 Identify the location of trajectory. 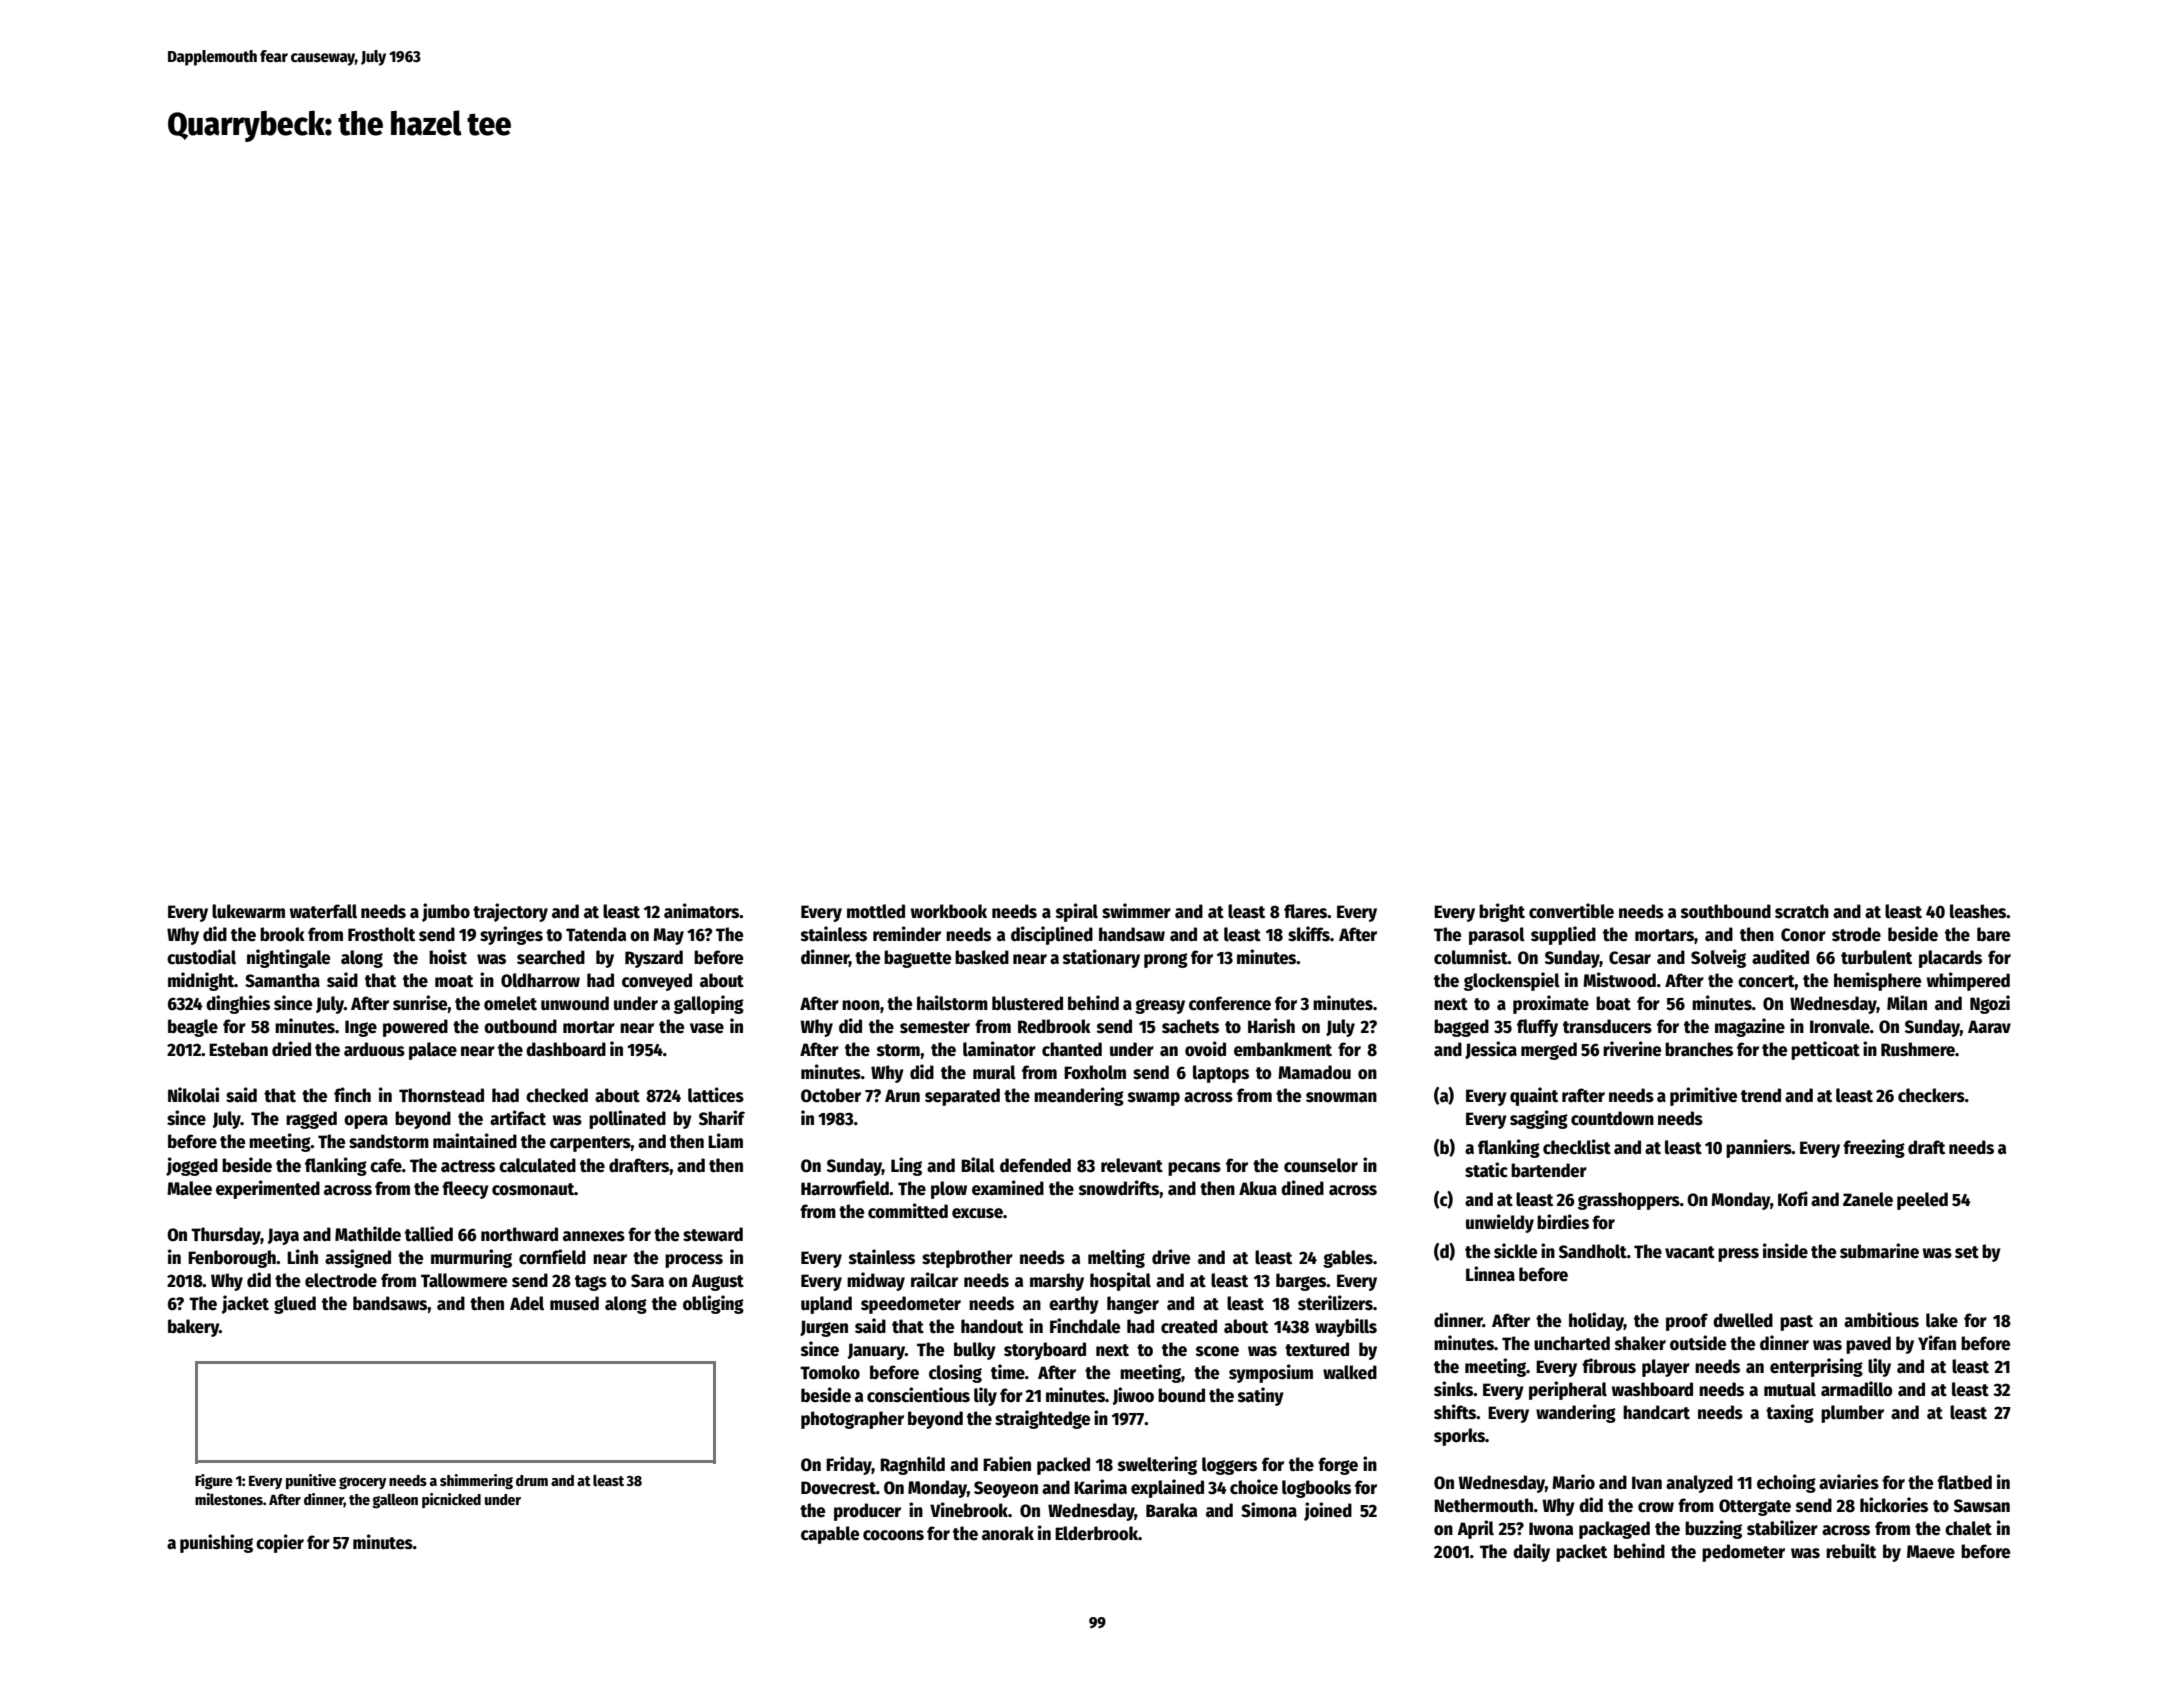
(510, 912).
